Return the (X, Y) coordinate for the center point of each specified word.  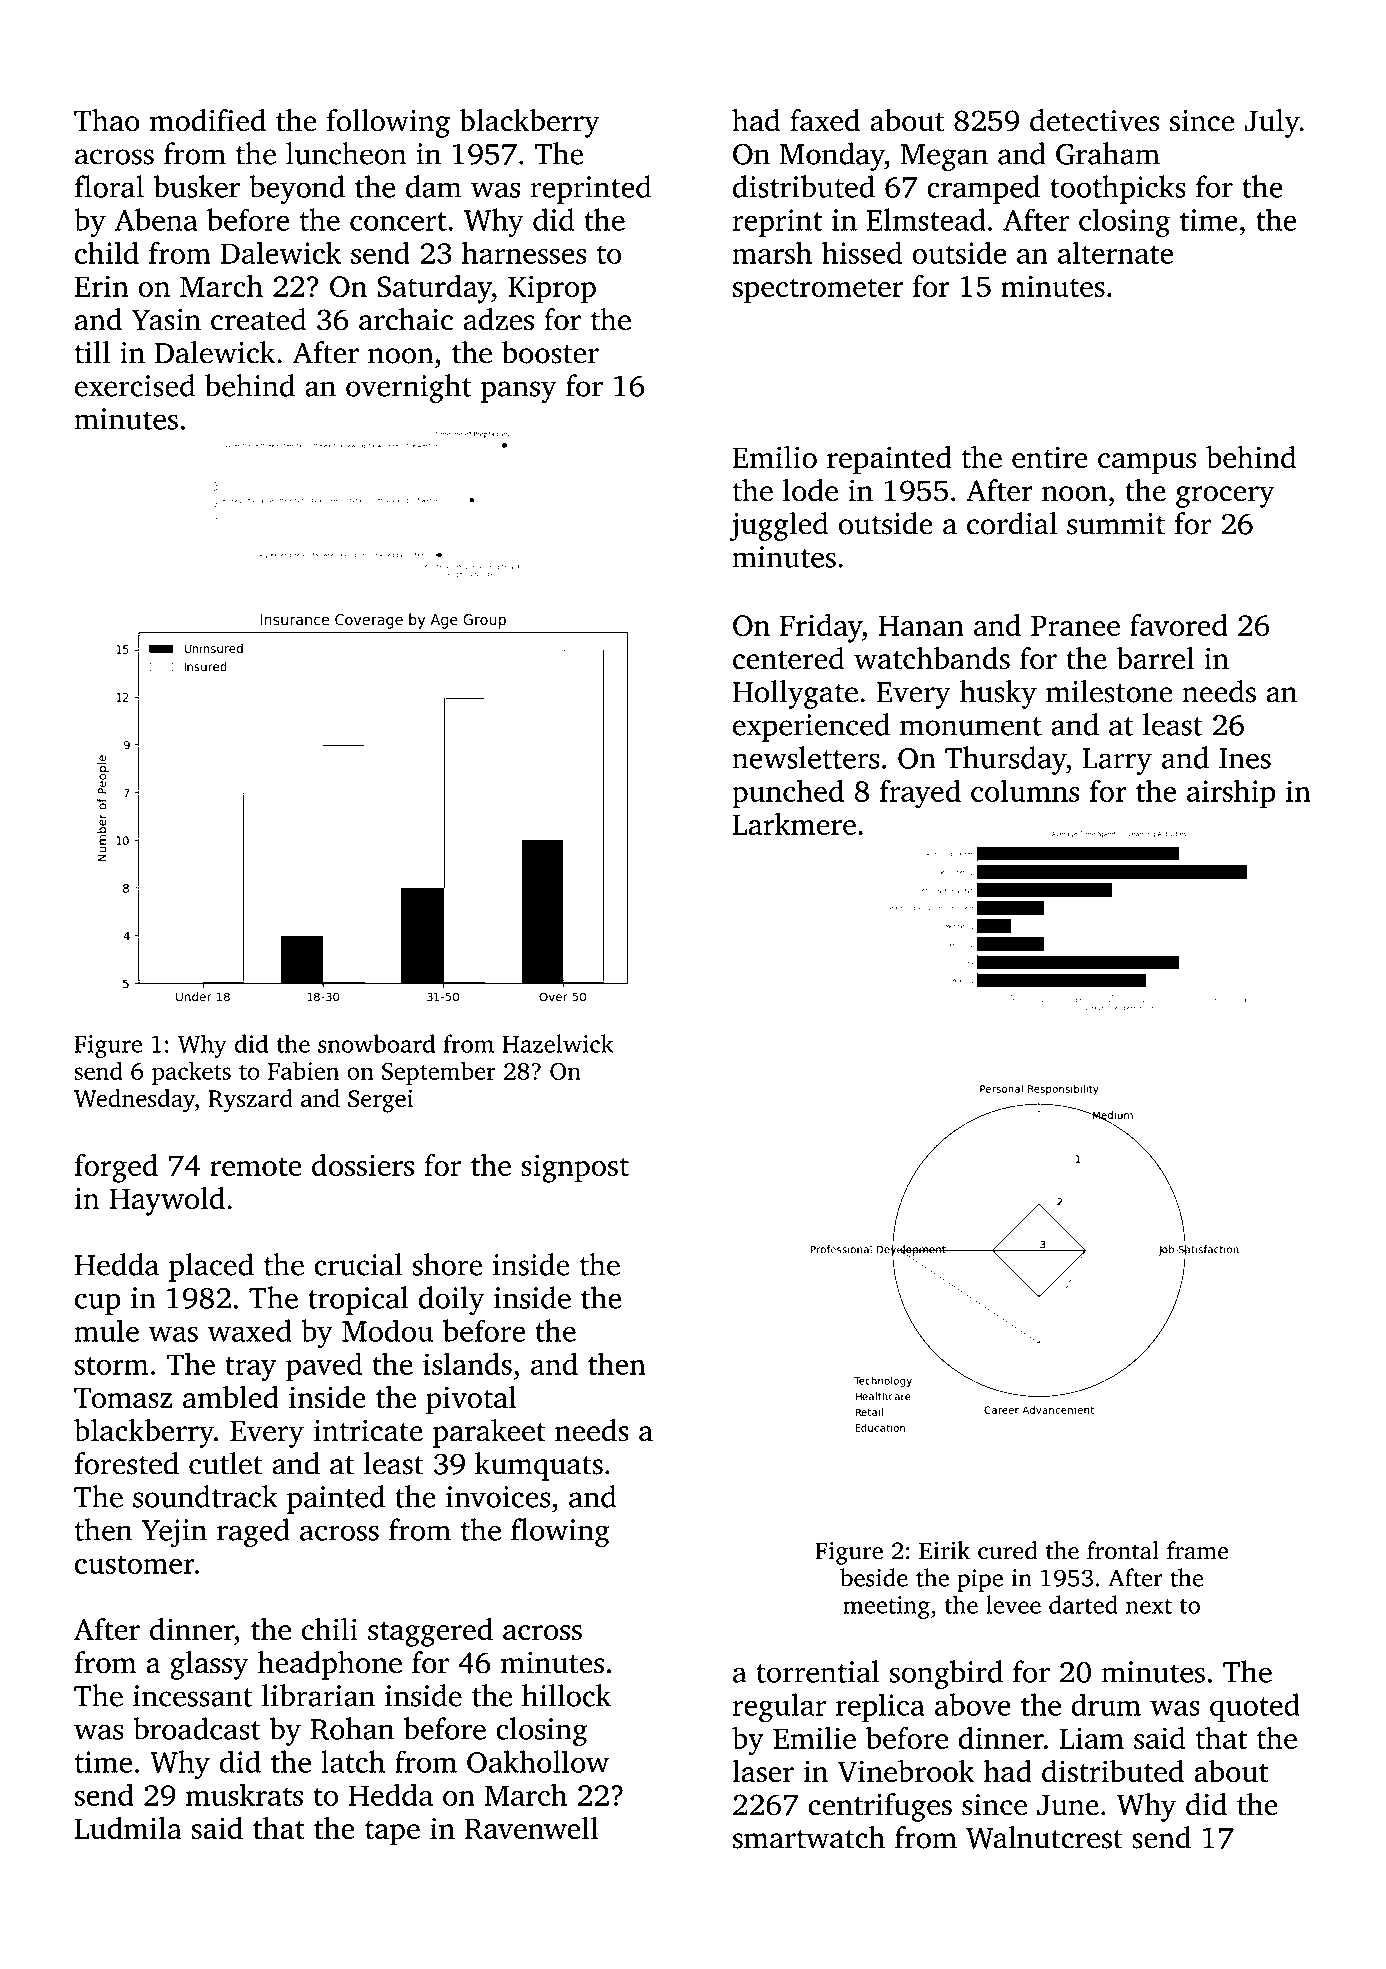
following (388, 123)
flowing (560, 1532)
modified (207, 120)
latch (353, 1761)
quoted (1255, 1707)
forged (116, 1168)
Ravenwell (531, 1828)
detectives (1095, 120)
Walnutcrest (1044, 1837)
